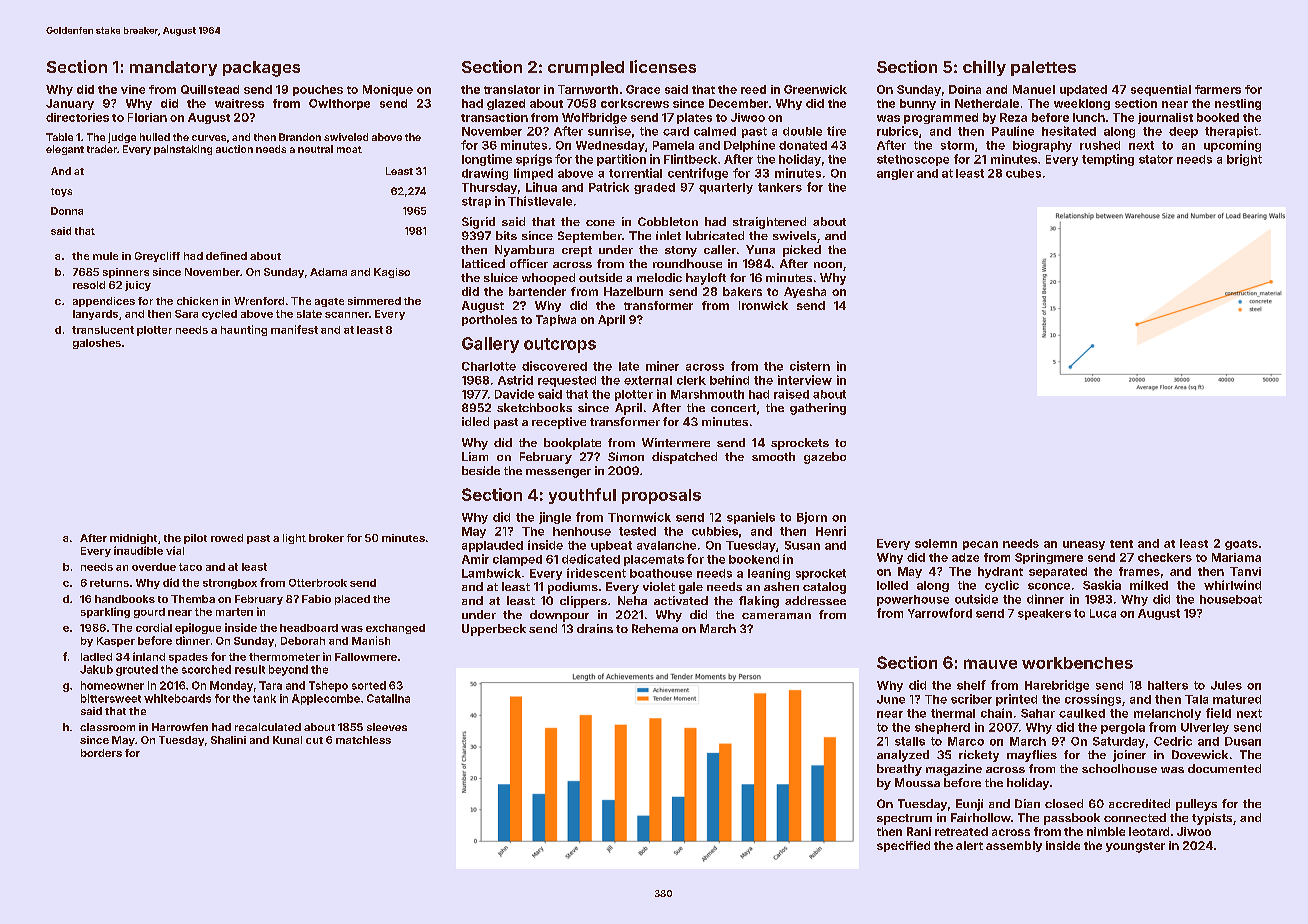 This screenshot has width=1308, height=924. I want to click on thermometer, so click(284, 657).
